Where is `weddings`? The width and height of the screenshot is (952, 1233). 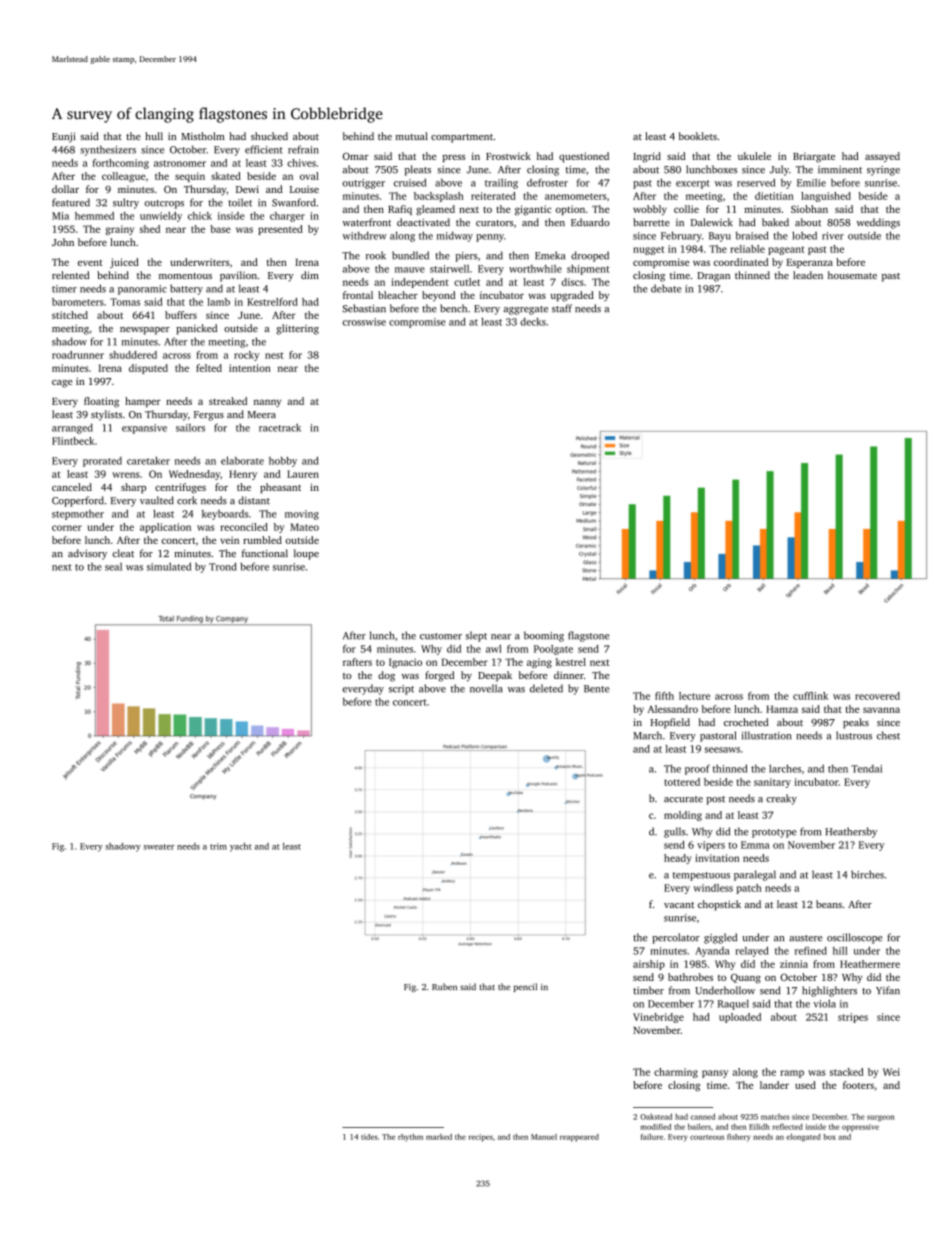 weddings is located at coordinates (878, 223).
